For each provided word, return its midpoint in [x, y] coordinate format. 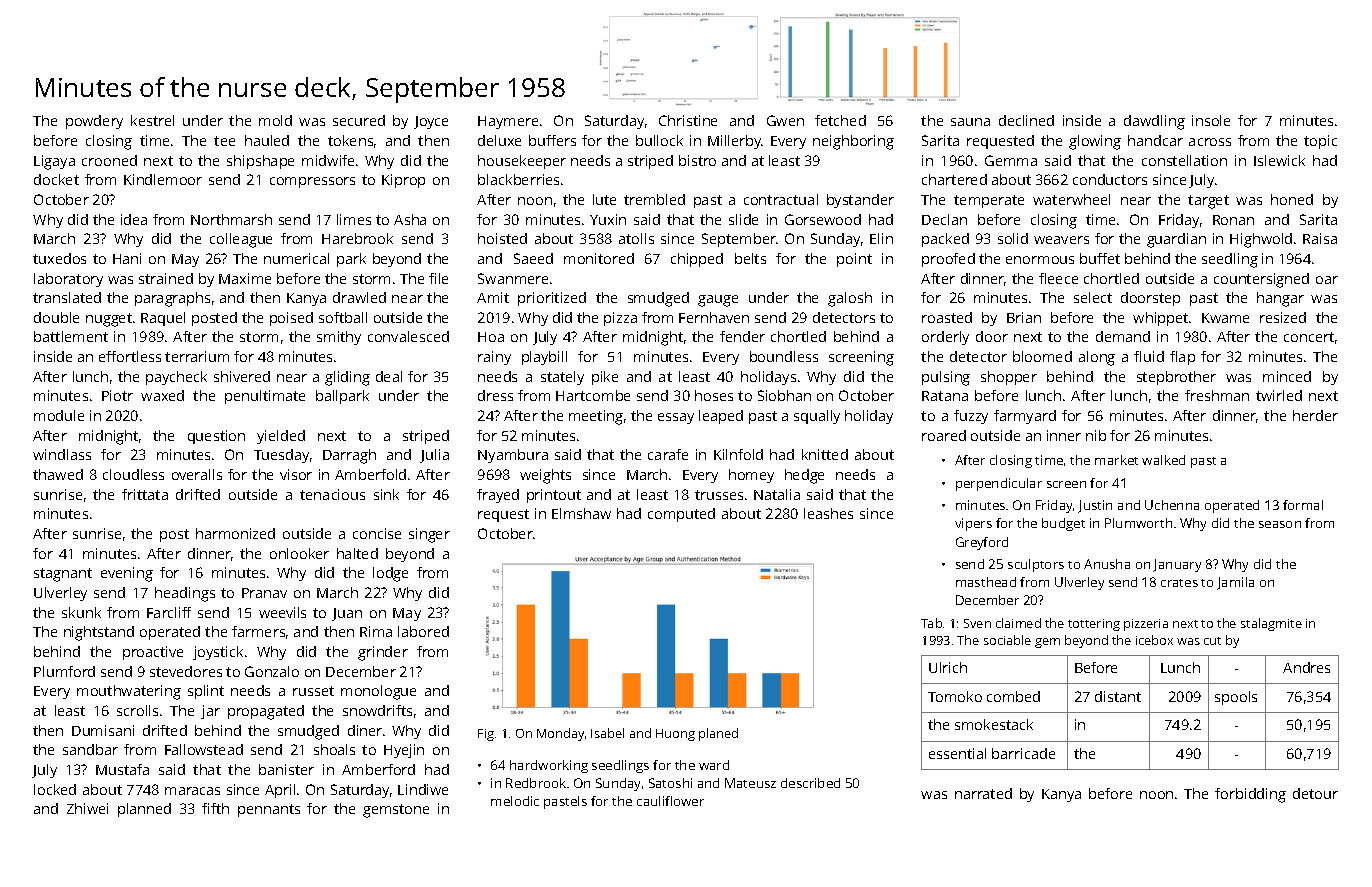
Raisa [1320, 238]
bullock [659, 140]
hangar [1280, 299]
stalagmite [1271, 624]
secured [359, 120]
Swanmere [513, 278]
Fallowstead [204, 749]
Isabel [607, 733]
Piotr [117, 395]
